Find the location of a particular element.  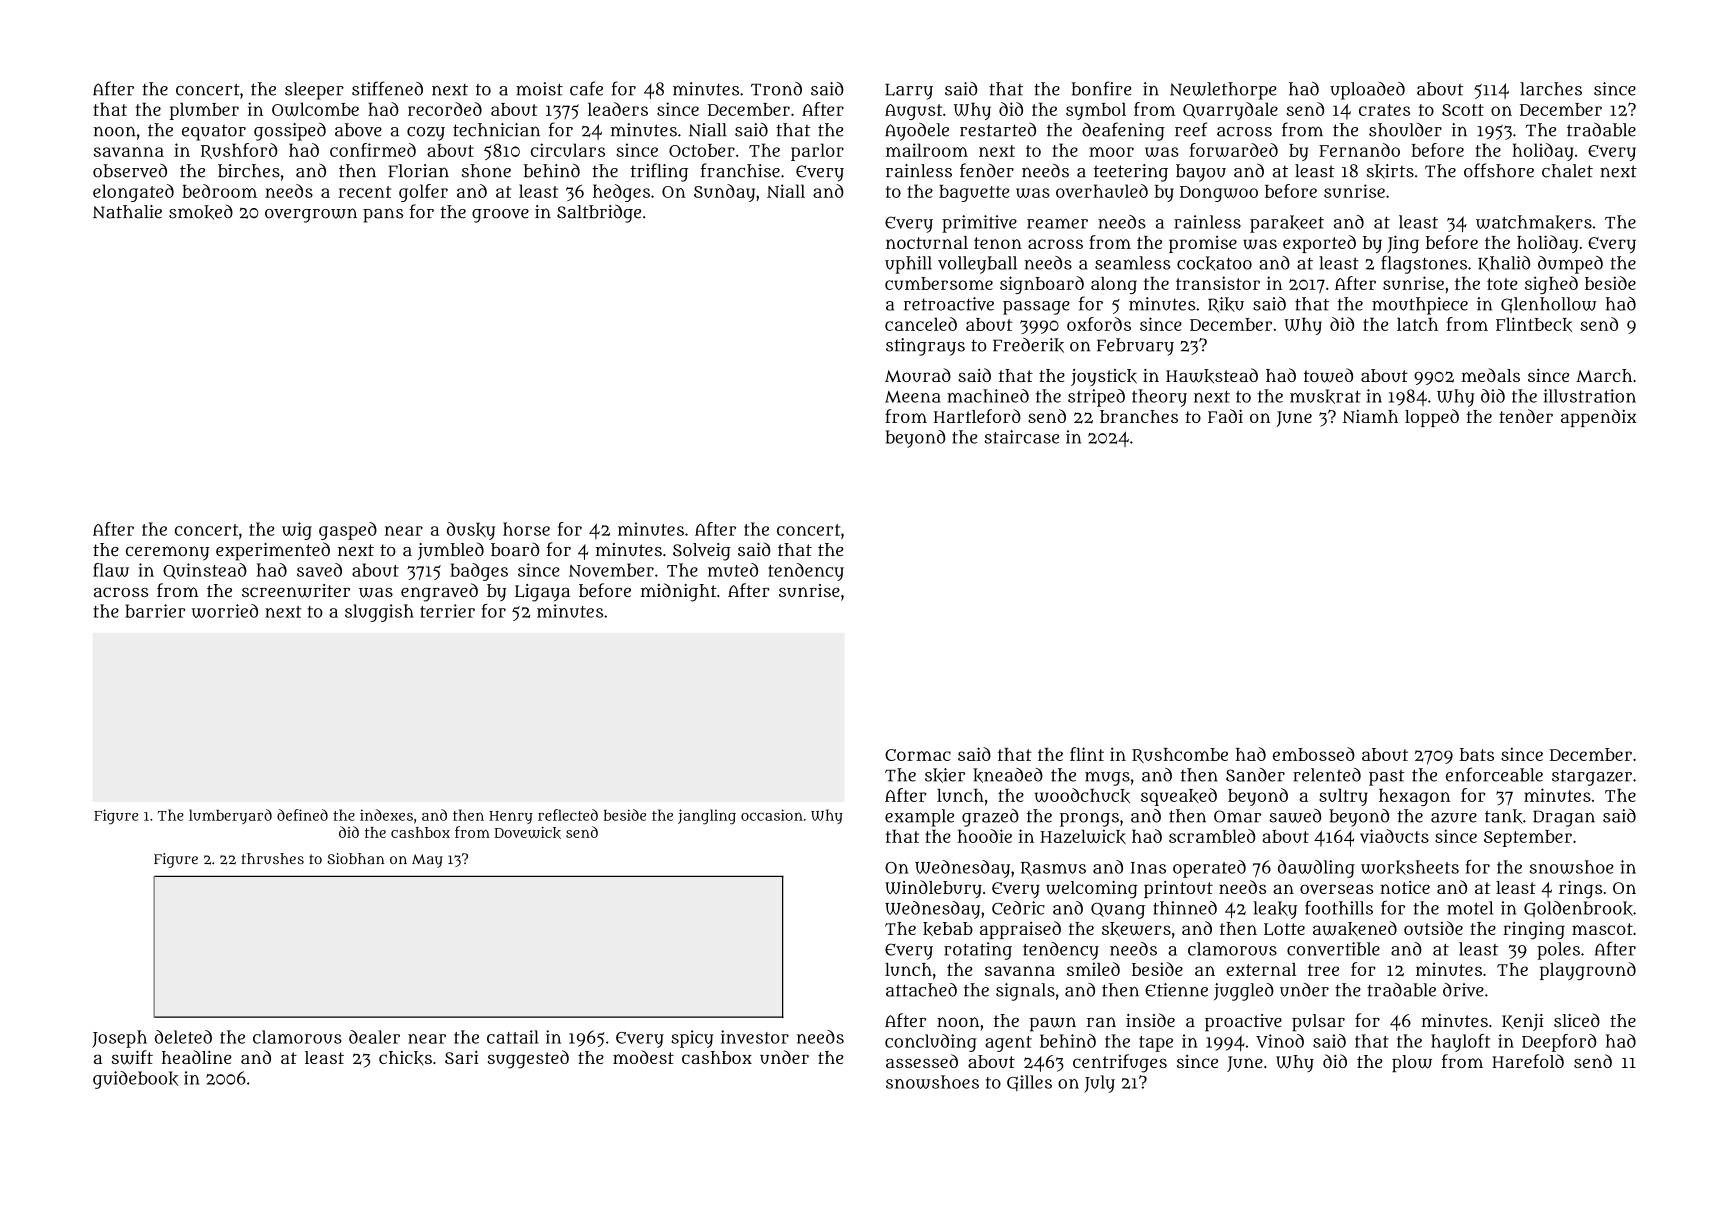

sleeper is located at coordinates (314, 91).
